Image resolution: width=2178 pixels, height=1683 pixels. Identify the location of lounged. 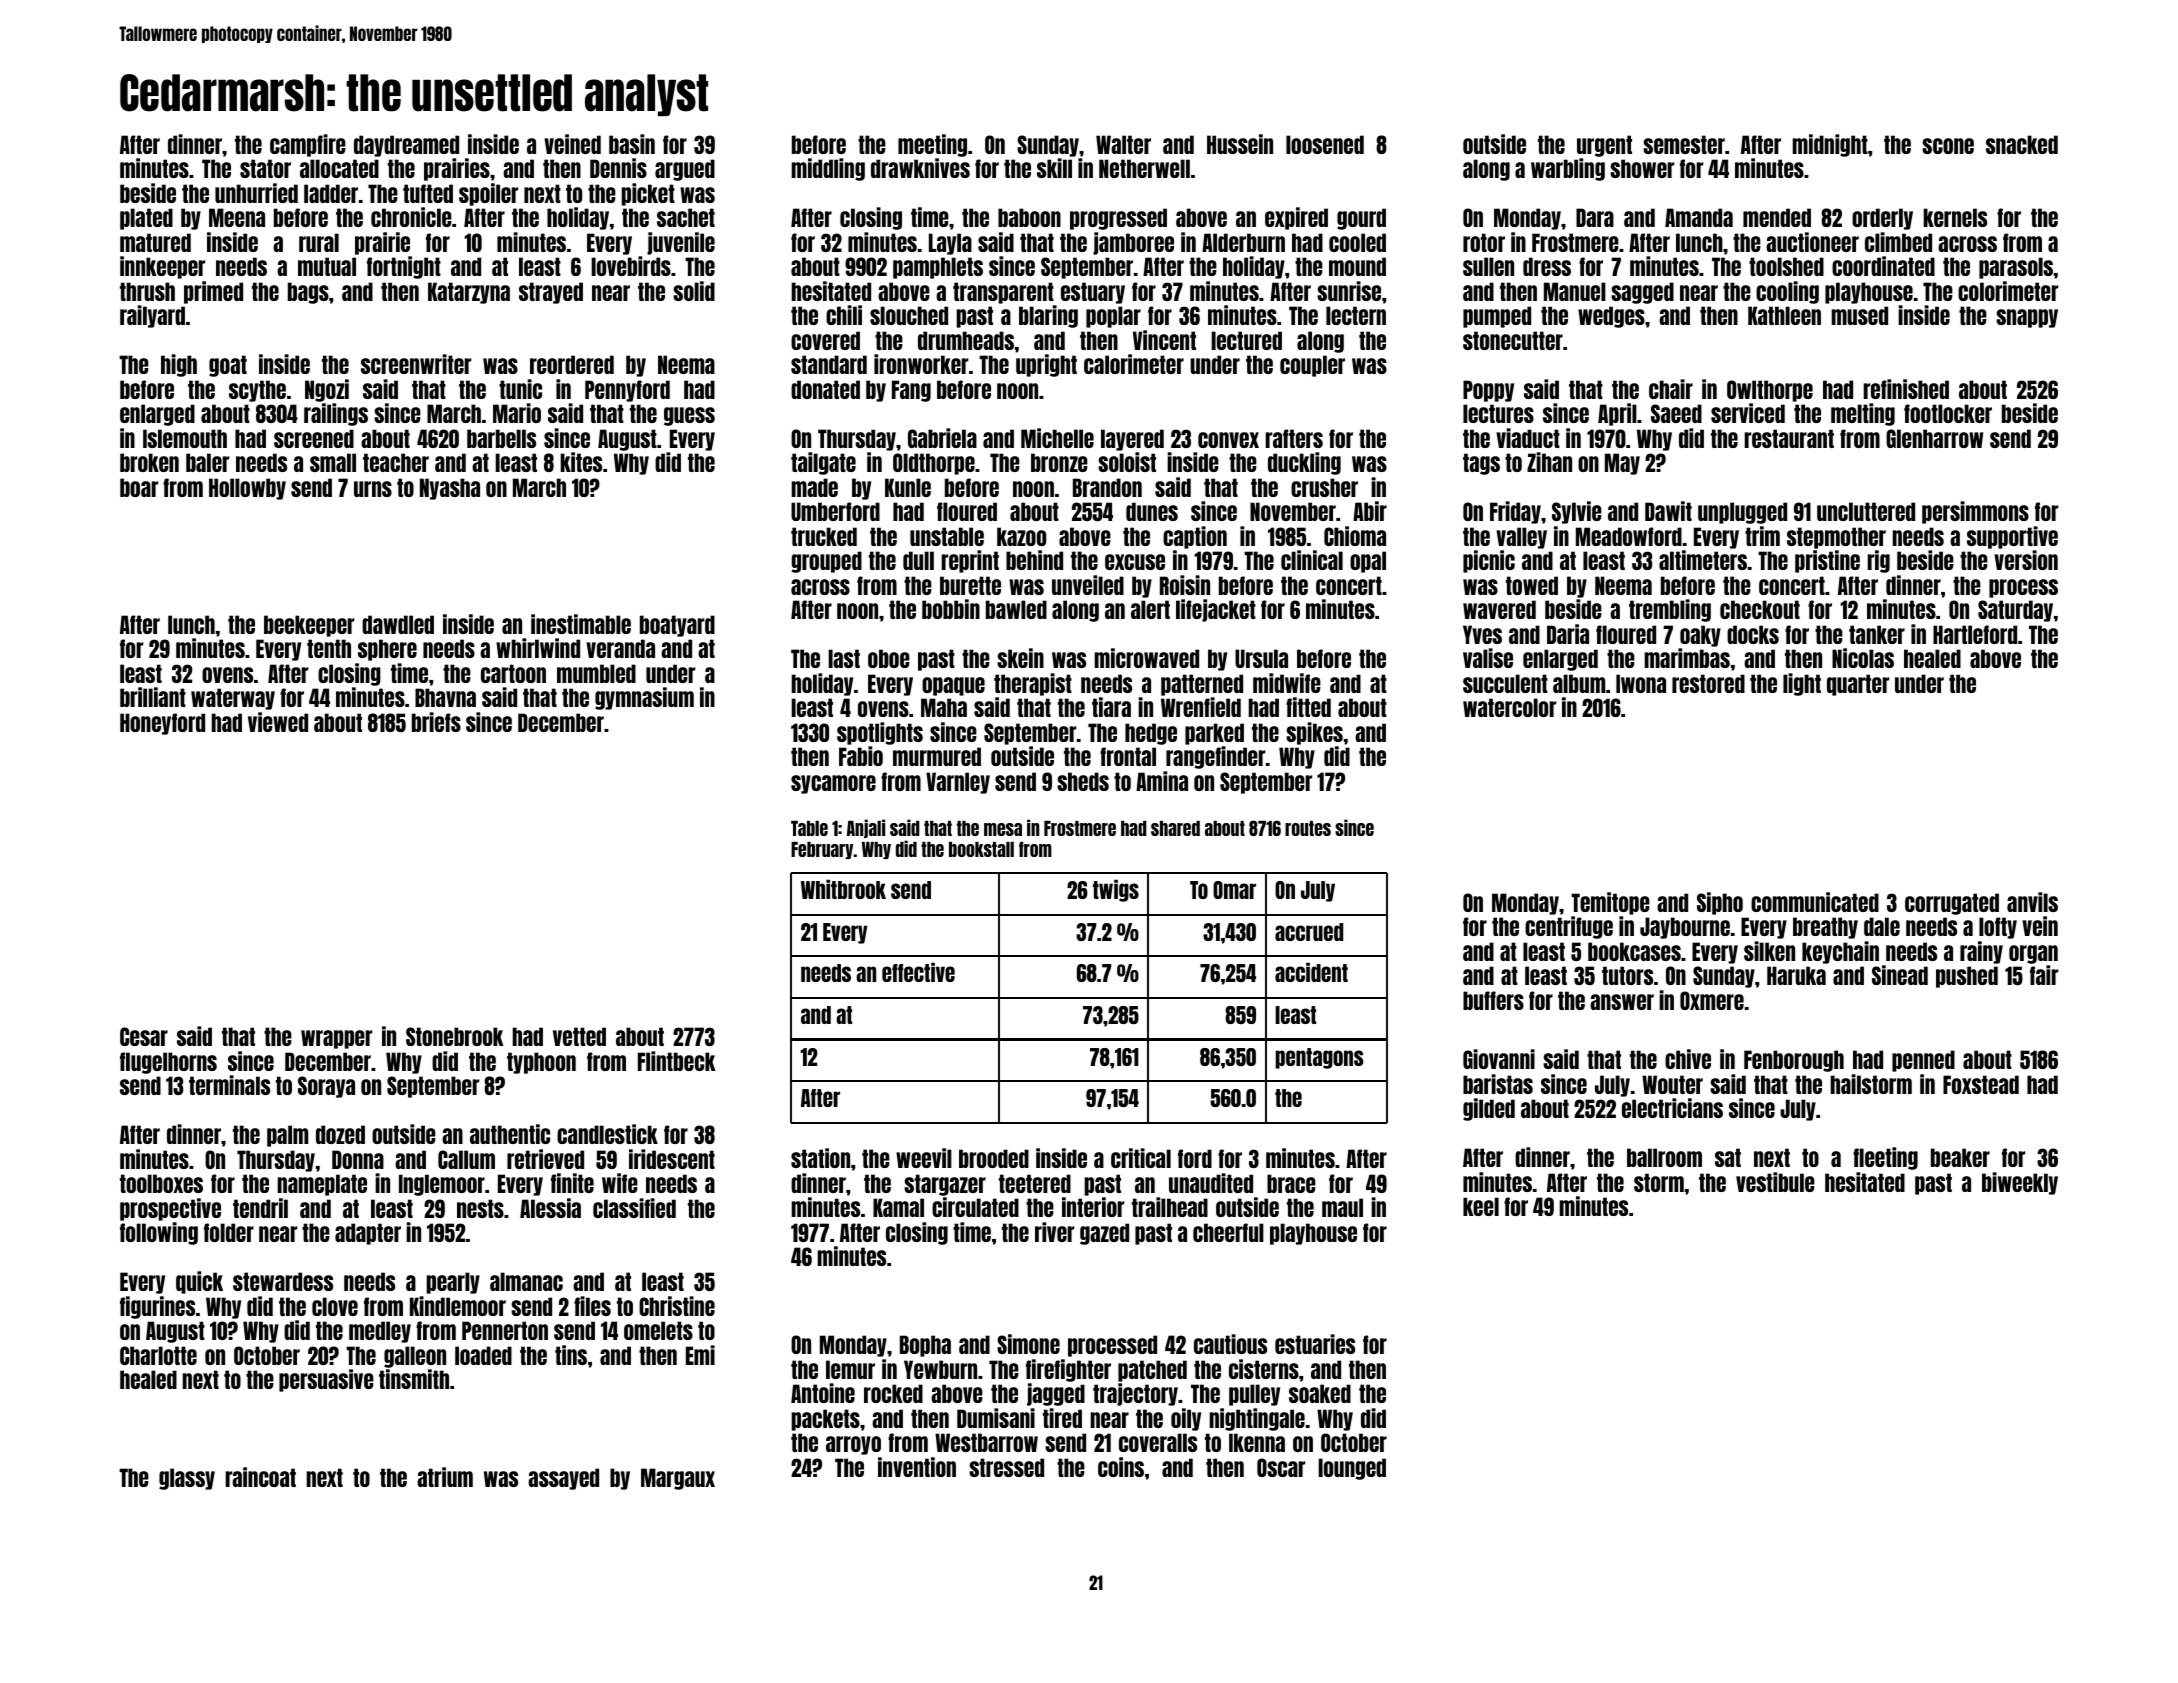
(1352, 1469).
